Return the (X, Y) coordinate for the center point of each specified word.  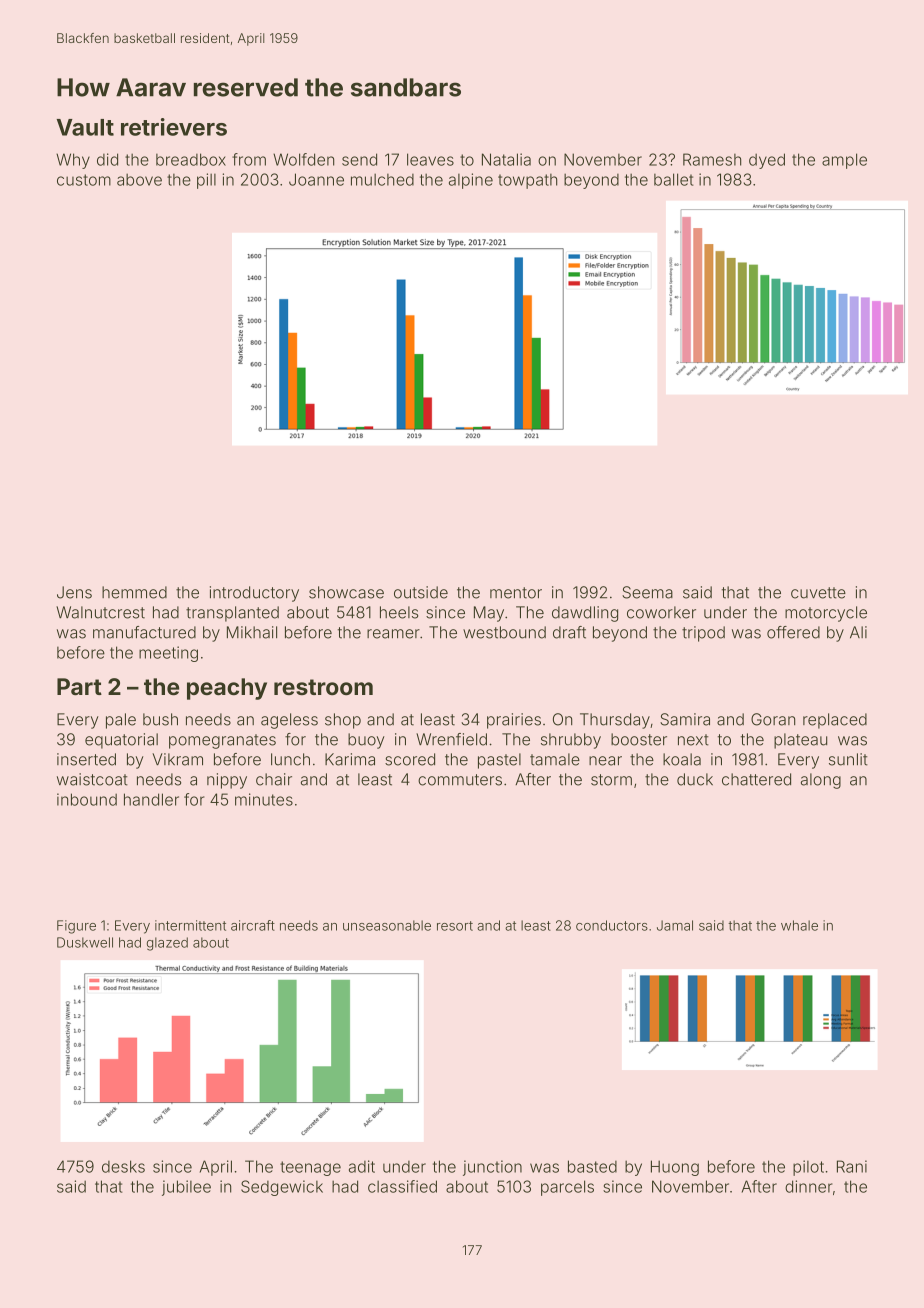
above (139, 179)
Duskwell (85, 942)
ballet (673, 179)
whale (799, 925)
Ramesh (712, 159)
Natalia (506, 159)
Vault (85, 127)
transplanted (232, 614)
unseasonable (387, 925)
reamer (393, 634)
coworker (661, 612)
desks (123, 1166)
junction (492, 1168)
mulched (382, 179)
